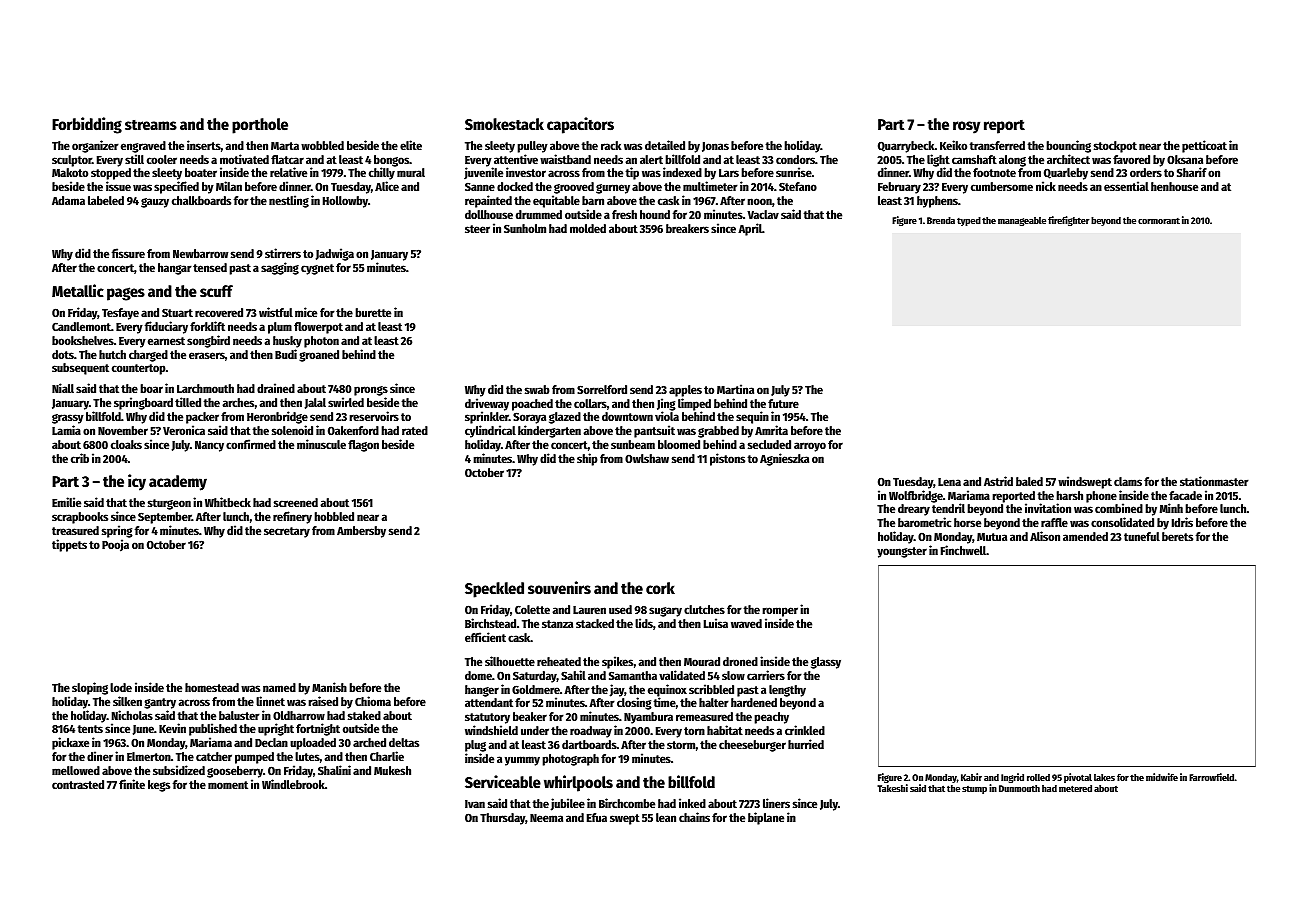  Describe the element at coordinates (373, 312) in the screenshot. I see `burette` at that location.
